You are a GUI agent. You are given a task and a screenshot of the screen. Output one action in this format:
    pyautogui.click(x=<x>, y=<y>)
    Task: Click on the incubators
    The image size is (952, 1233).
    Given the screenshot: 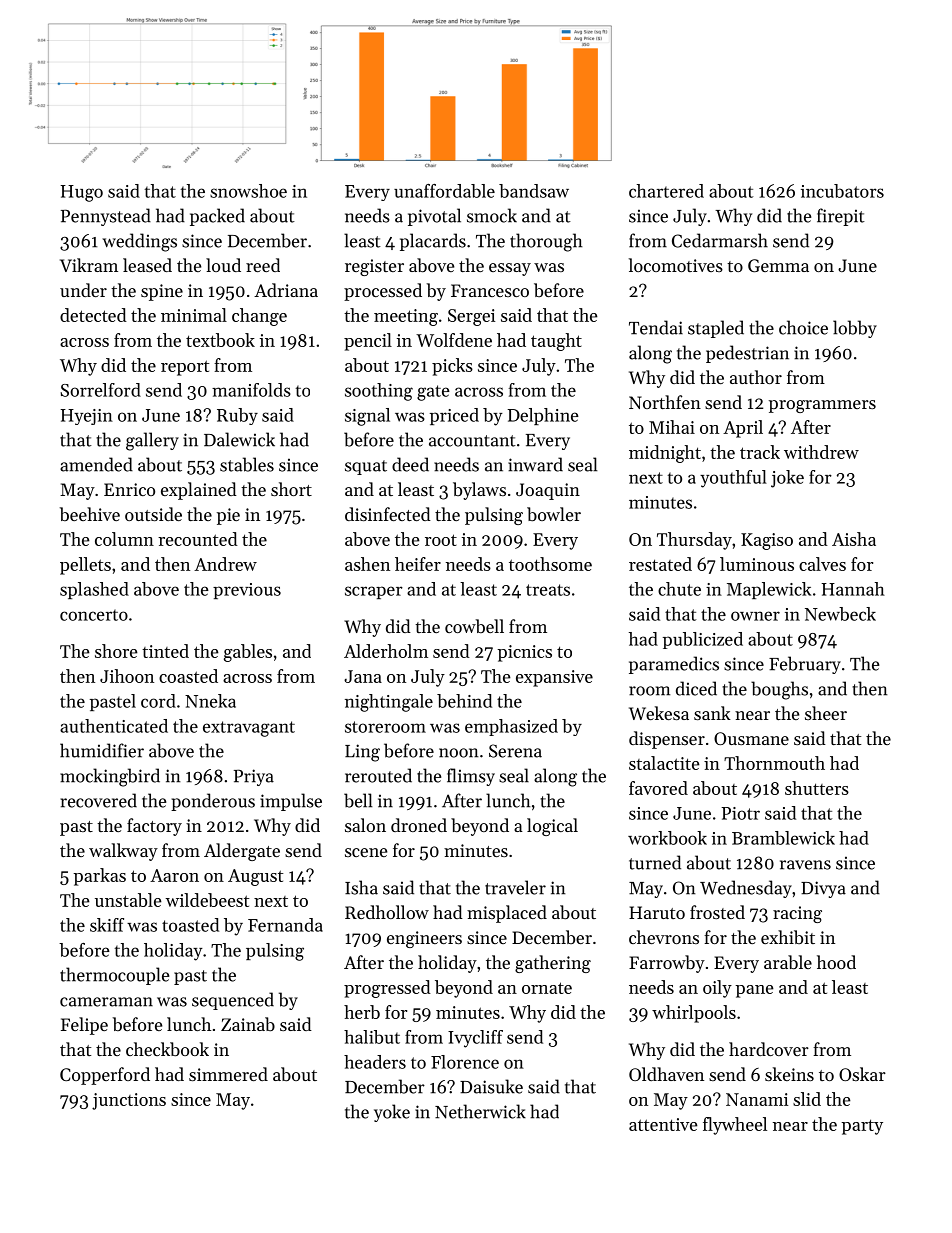 What is the action you would take?
    pyautogui.click(x=842, y=191)
